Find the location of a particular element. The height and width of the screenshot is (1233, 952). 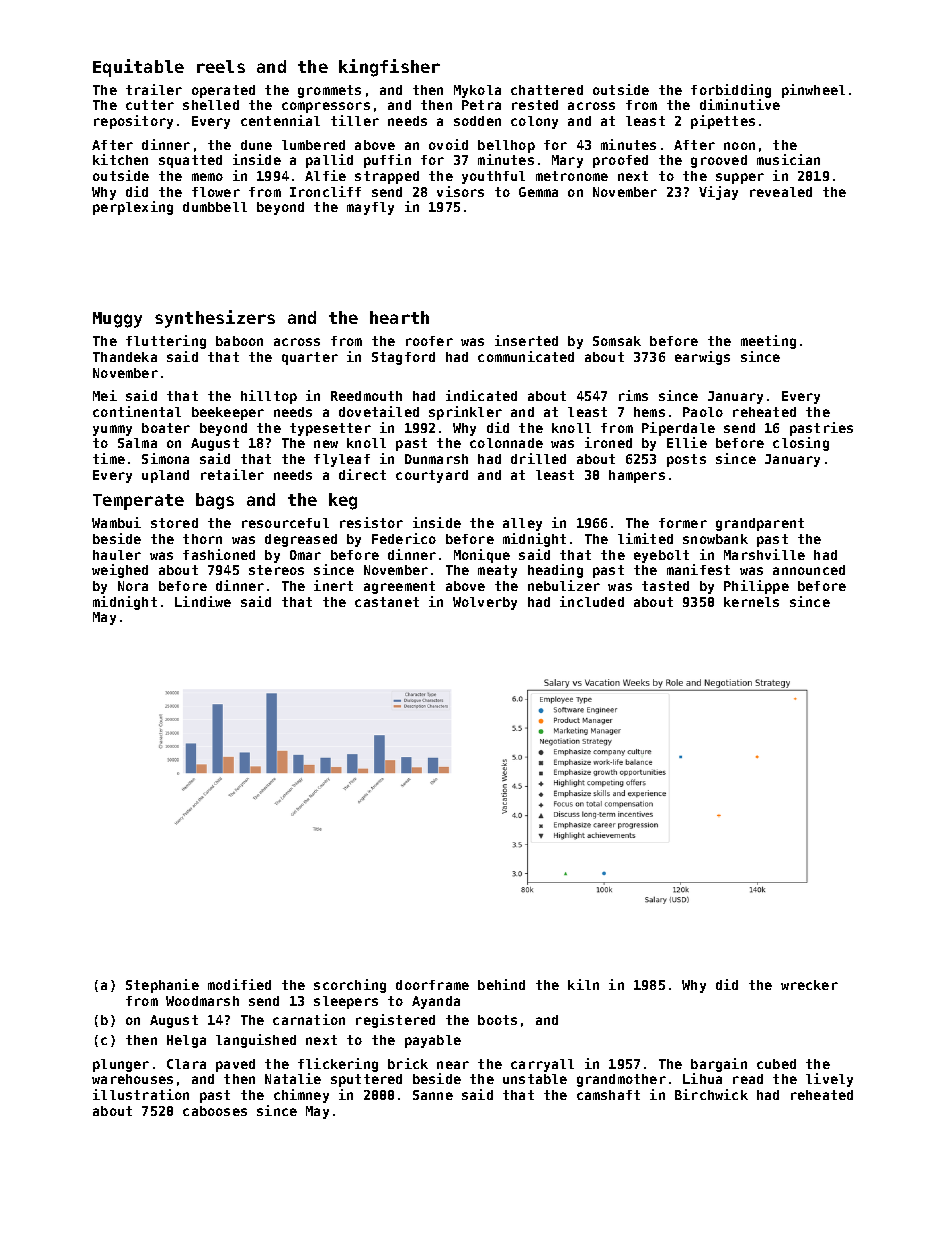

kiln is located at coordinates (583, 984).
